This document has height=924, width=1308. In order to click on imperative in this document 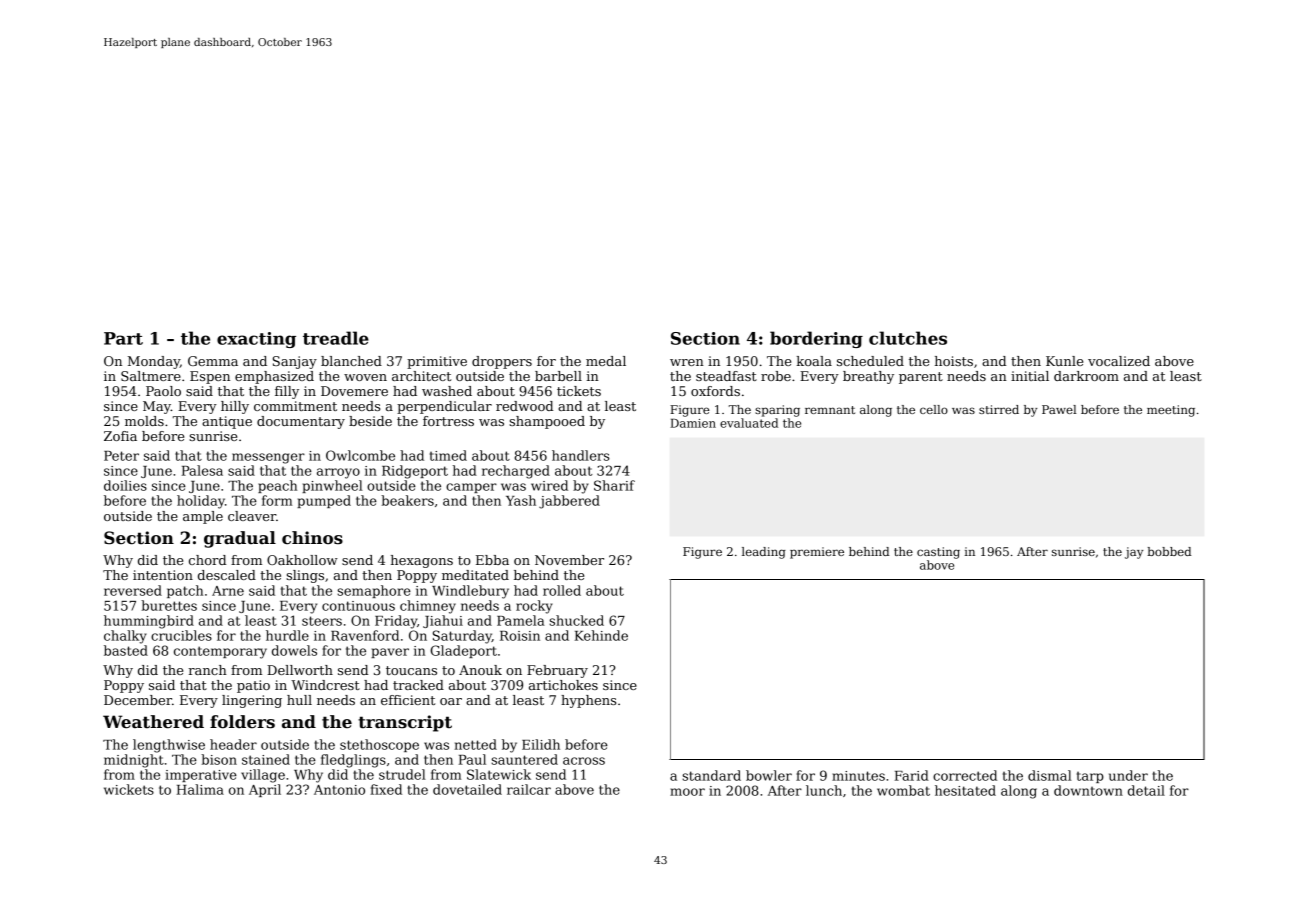, I will do `click(201, 776)`.
